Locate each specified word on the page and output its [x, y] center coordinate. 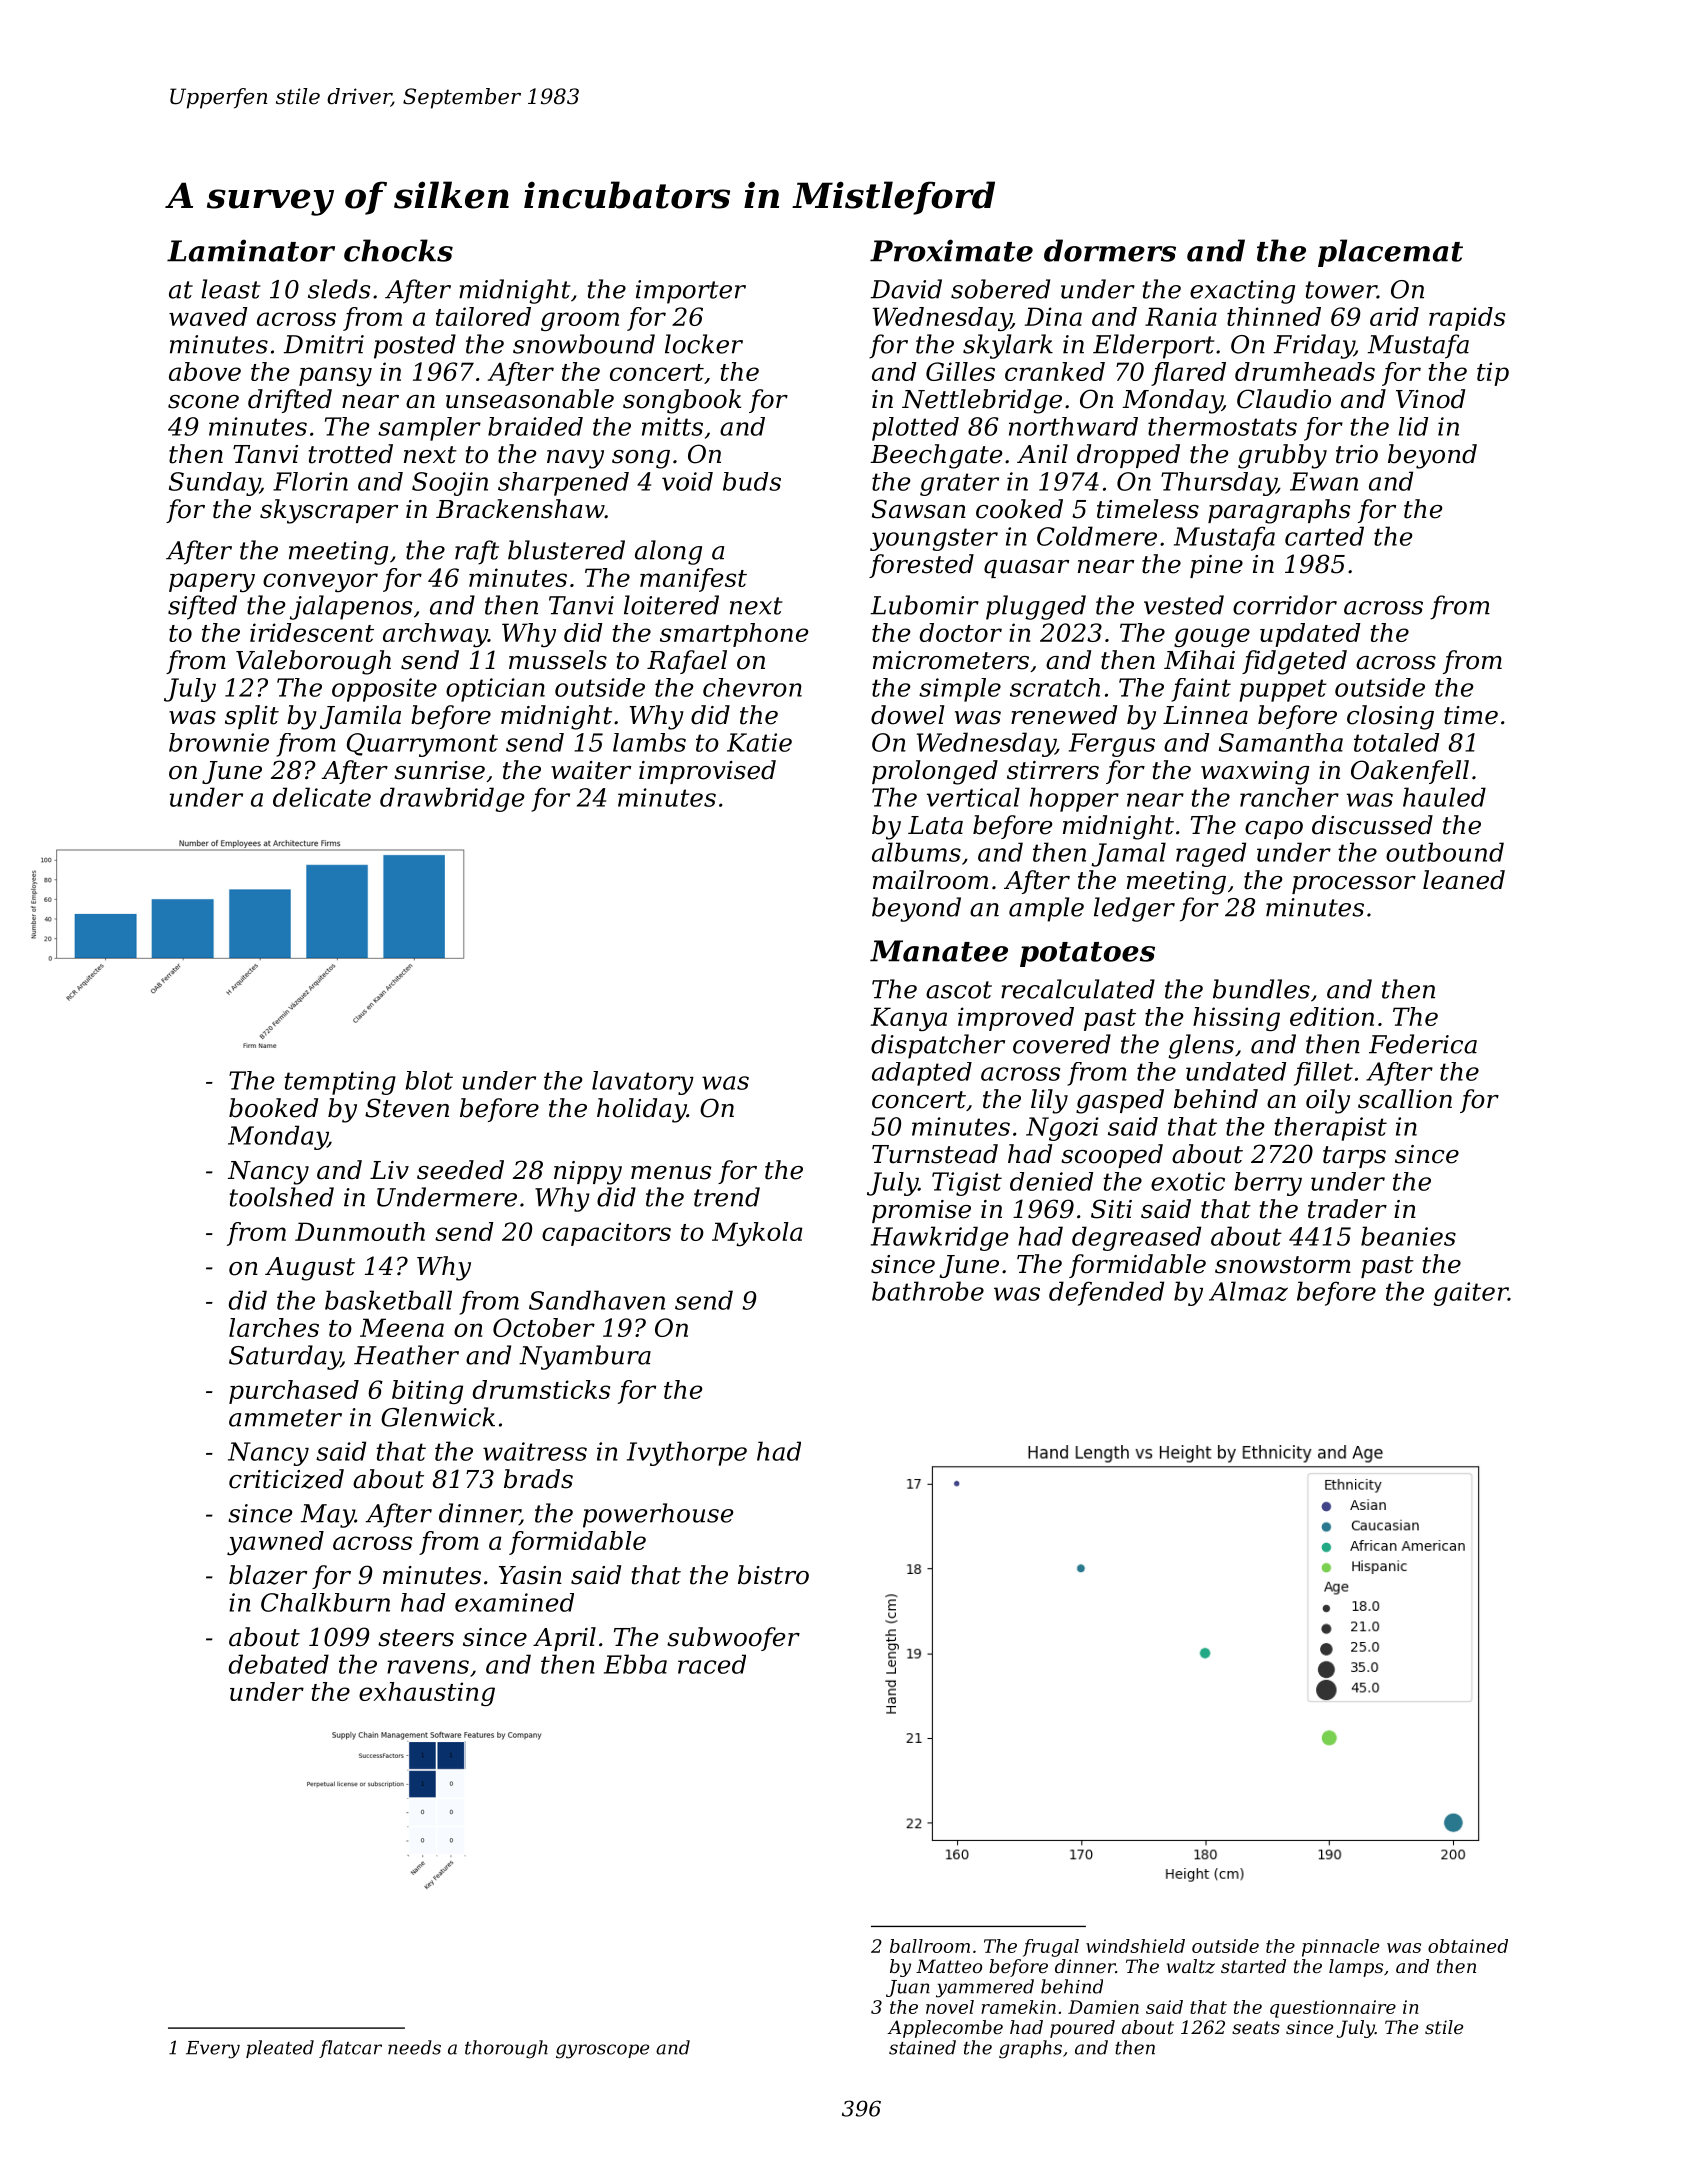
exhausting [427, 1694]
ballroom [930, 1946]
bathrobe [928, 1291]
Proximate [951, 250]
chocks [398, 250]
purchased [294, 1392]
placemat [1390, 253]
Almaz [1248, 1291]
